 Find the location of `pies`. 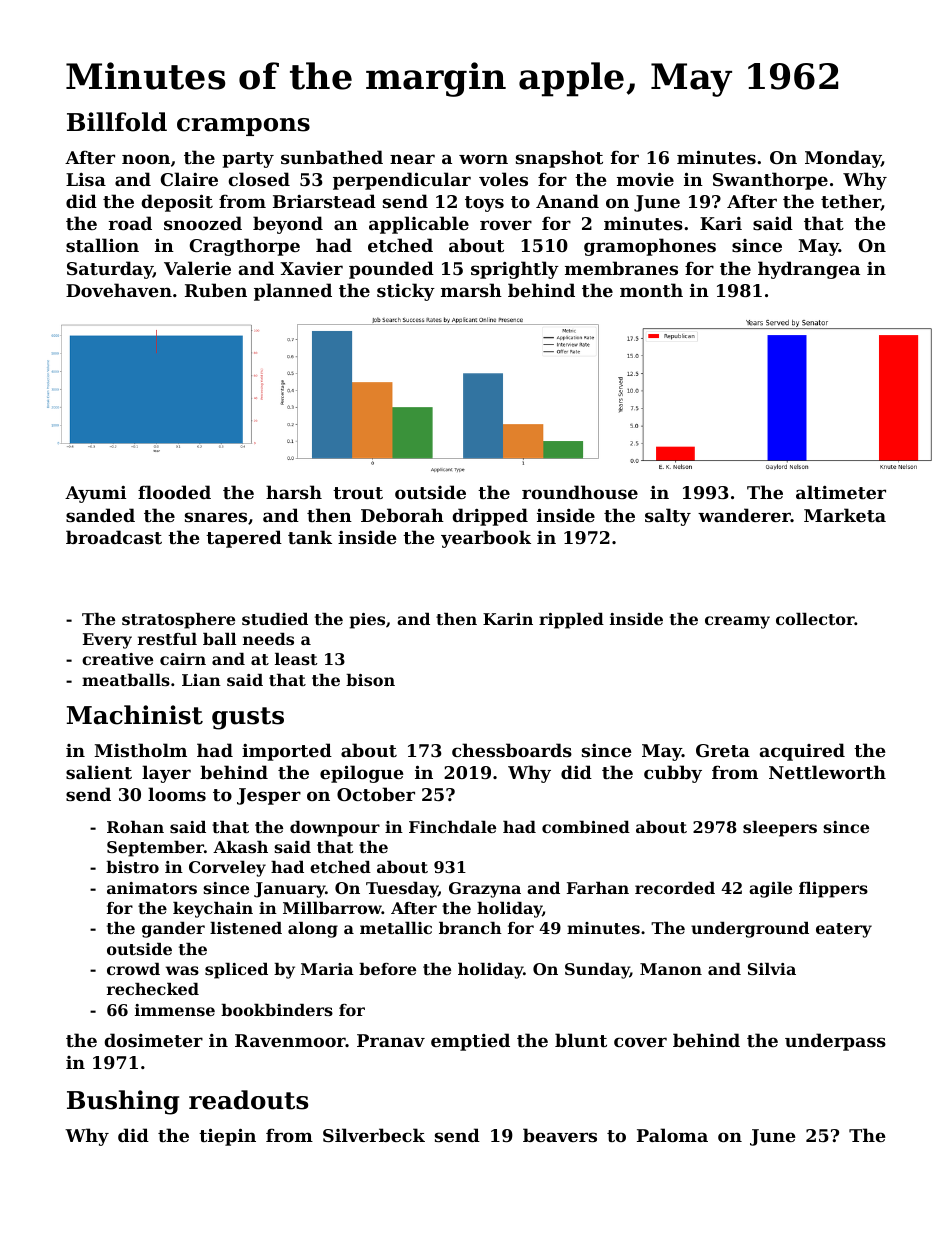

pies is located at coordinates (367, 621).
